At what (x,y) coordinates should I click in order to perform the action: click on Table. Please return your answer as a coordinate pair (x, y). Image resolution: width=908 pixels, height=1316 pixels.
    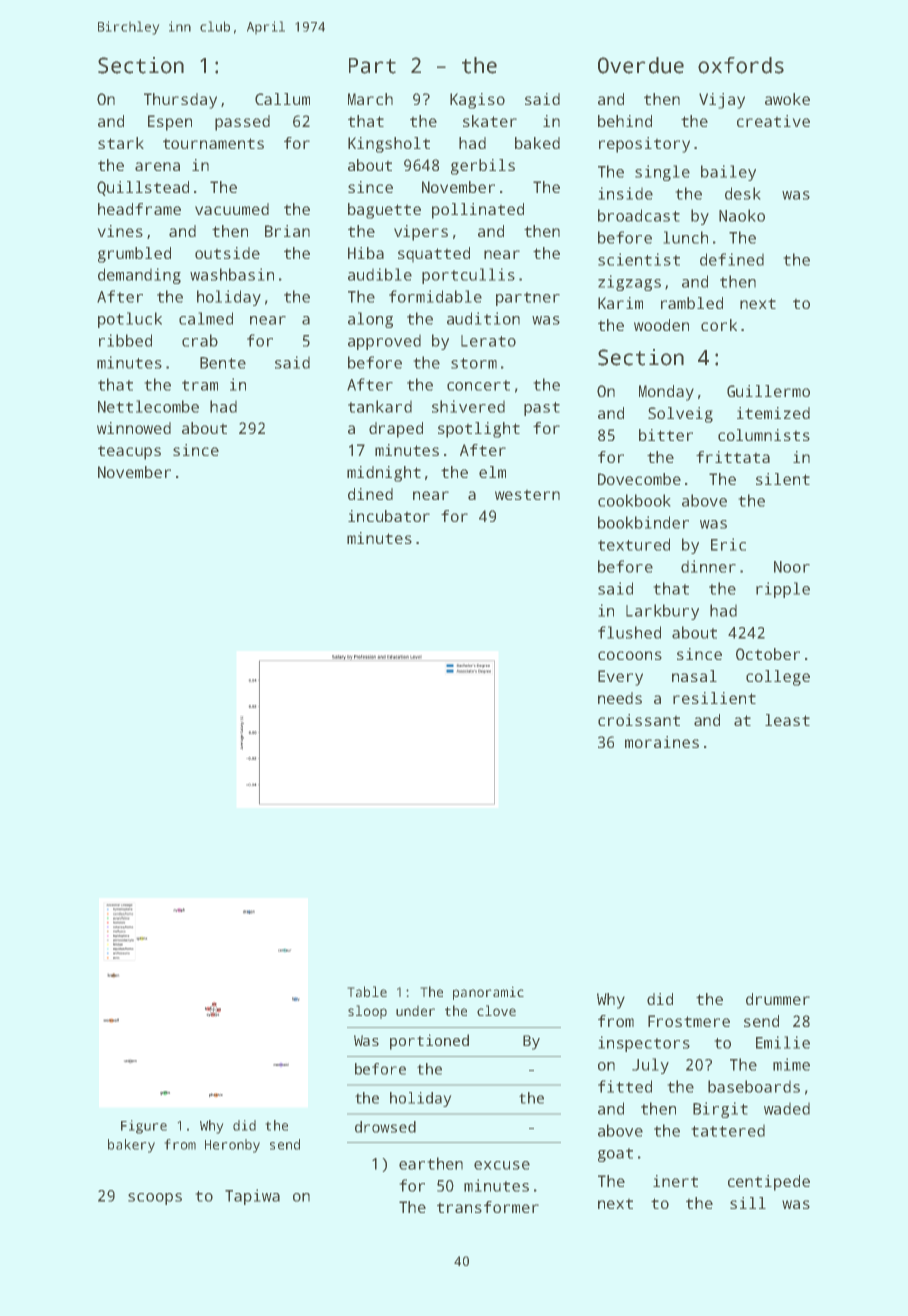
    Looking at the image, I should click on (367, 991).
